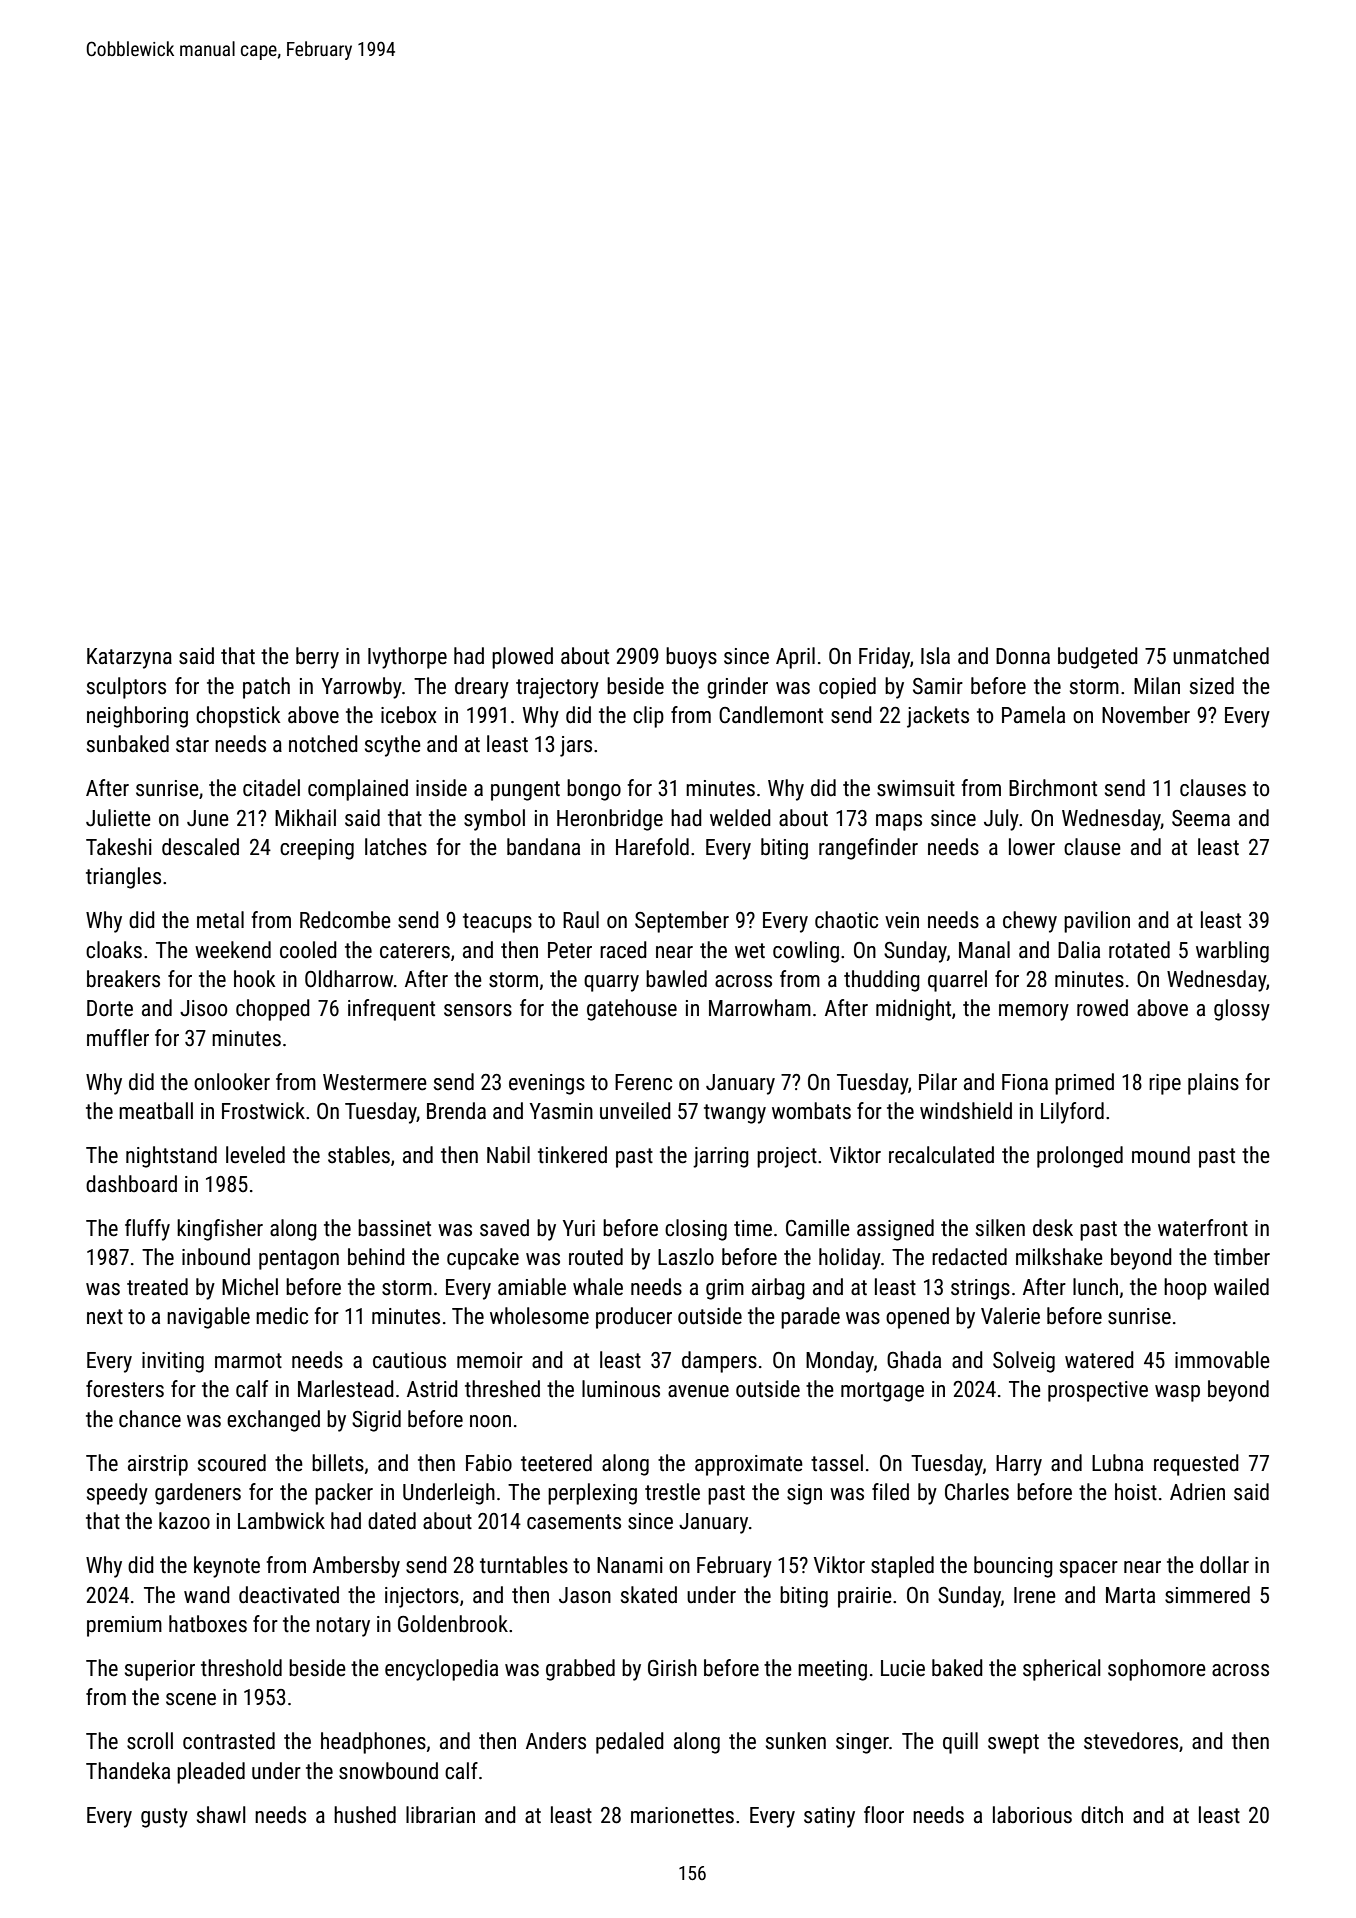 Image resolution: width=1356 pixels, height=1918 pixels. I want to click on symbol, so click(494, 820).
